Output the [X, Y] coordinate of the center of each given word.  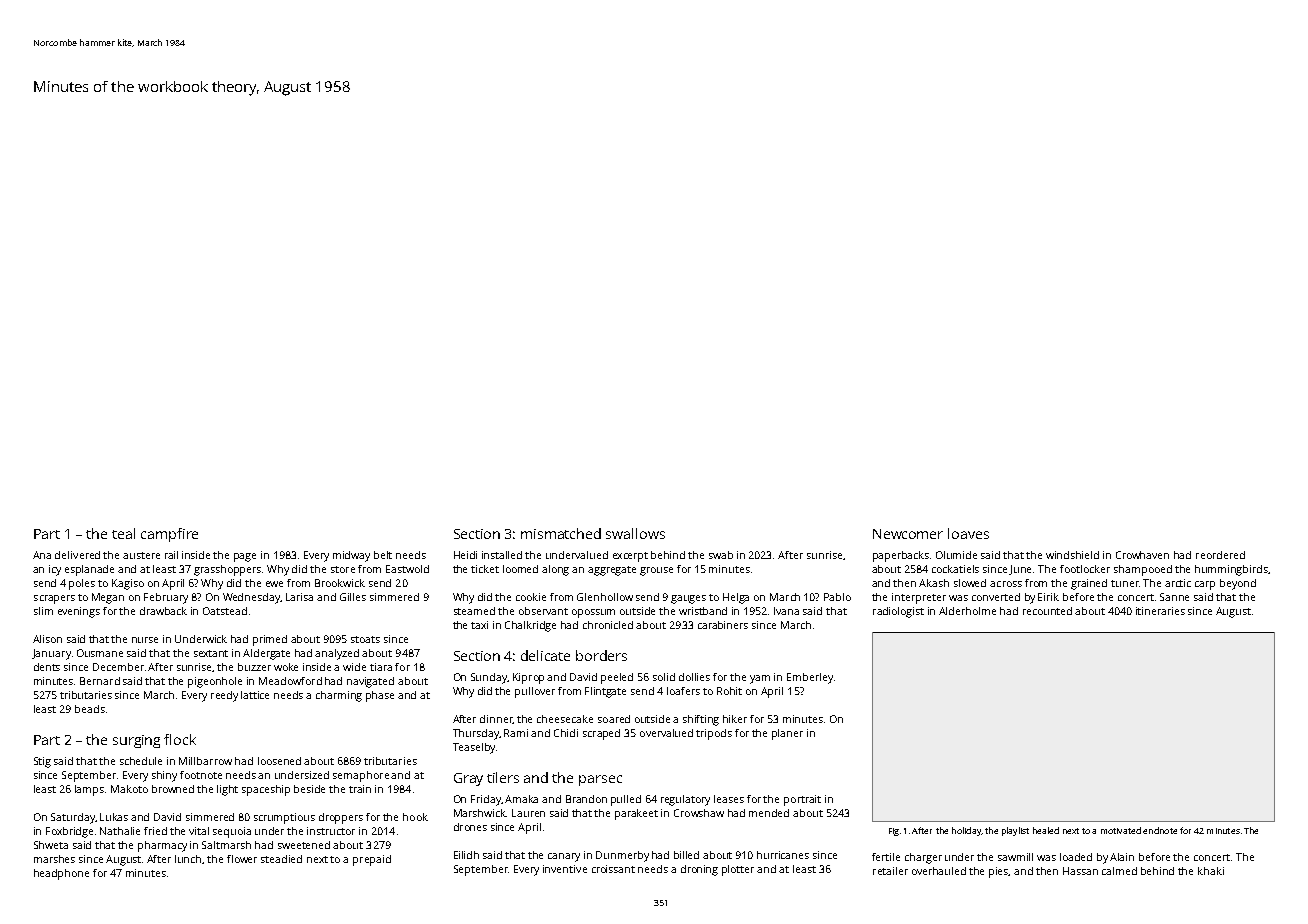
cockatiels [955, 569]
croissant [613, 869]
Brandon [586, 799]
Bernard [100, 681]
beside [309, 789]
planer [787, 734]
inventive [565, 869]
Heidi [465, 555]
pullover [535, 692]
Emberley [810, 678]
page [245, 557]
